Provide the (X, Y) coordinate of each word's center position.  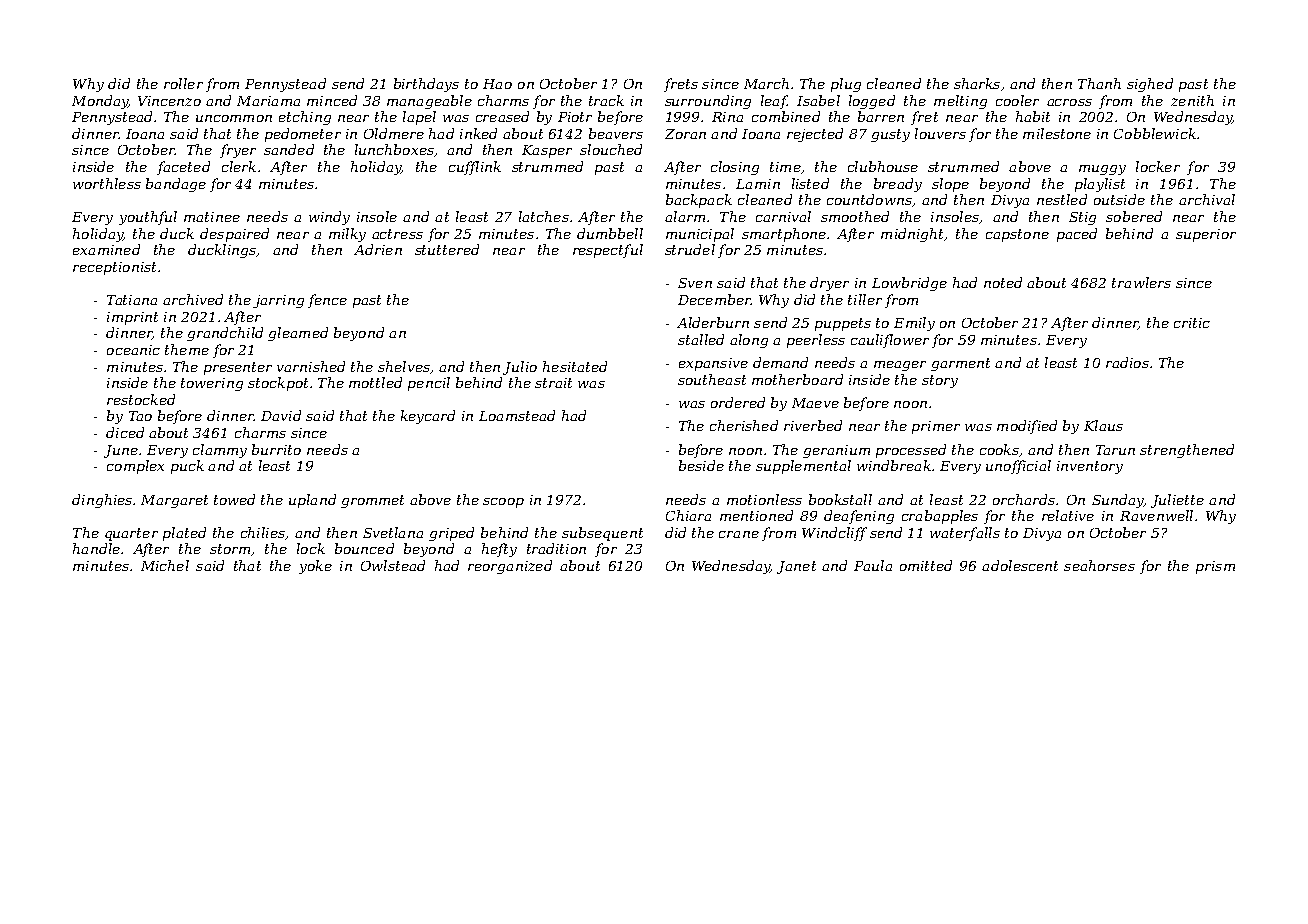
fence (327, 301)
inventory (1090, 467)
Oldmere (394, 133)
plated (184, 534)
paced (1077, 235)
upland (312, 501)
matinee (212, 217)
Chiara (688, 515)
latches (544, 216)
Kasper (547, 151)
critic (1192, 323)
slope (950, 185)
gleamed (298, 334)
